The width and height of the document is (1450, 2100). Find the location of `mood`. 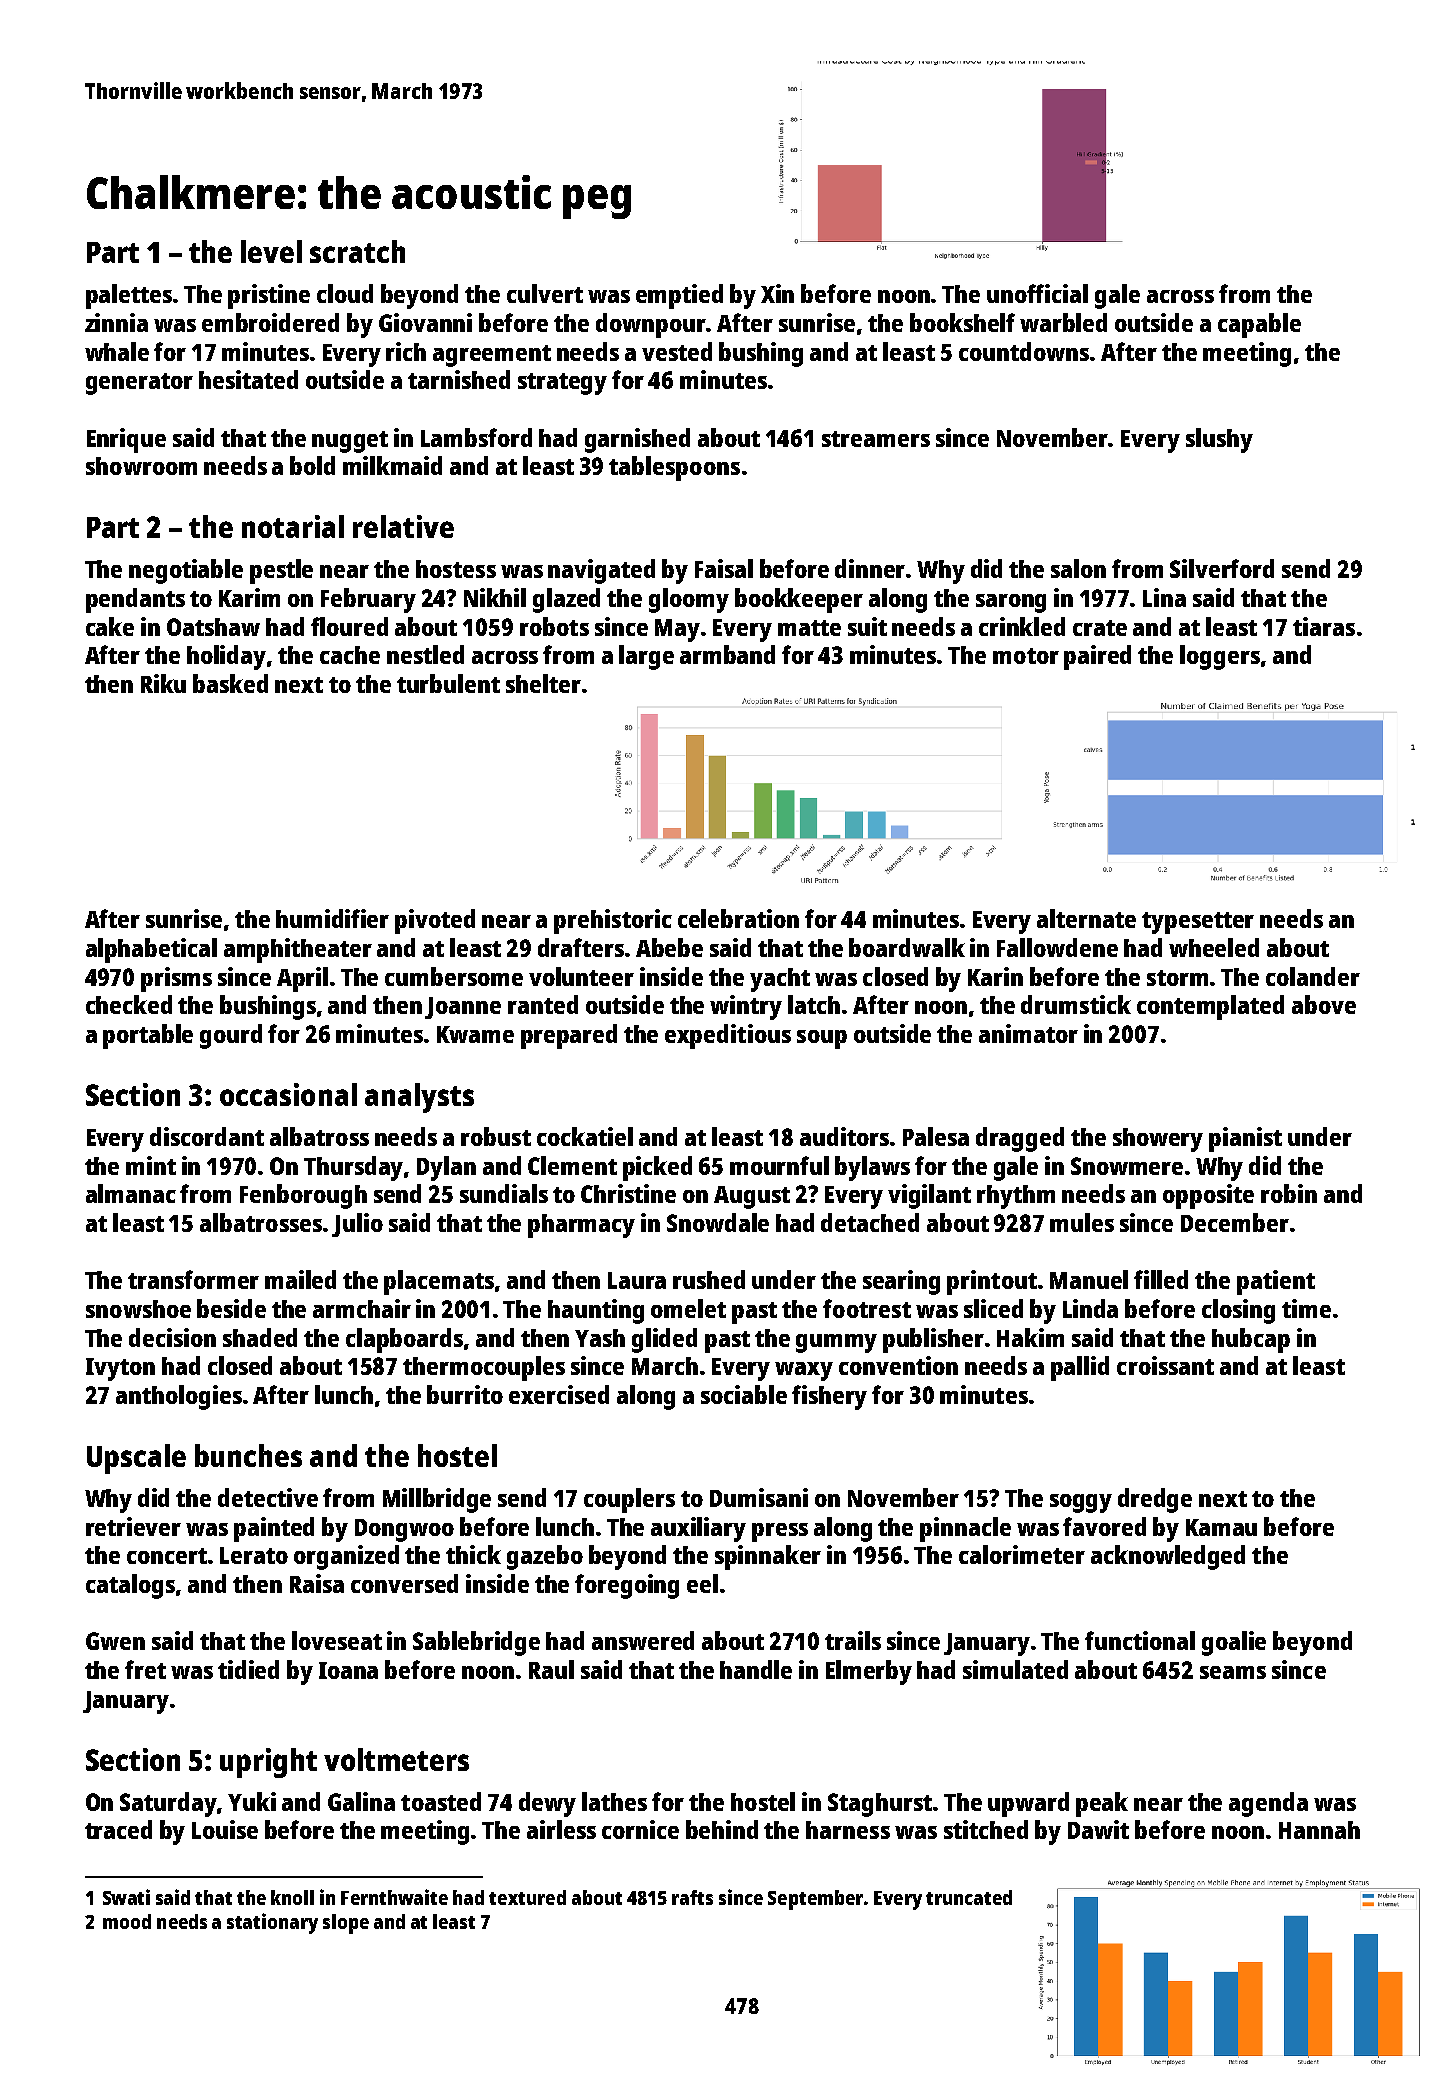

mood is located at coordinates (127, 1921).
